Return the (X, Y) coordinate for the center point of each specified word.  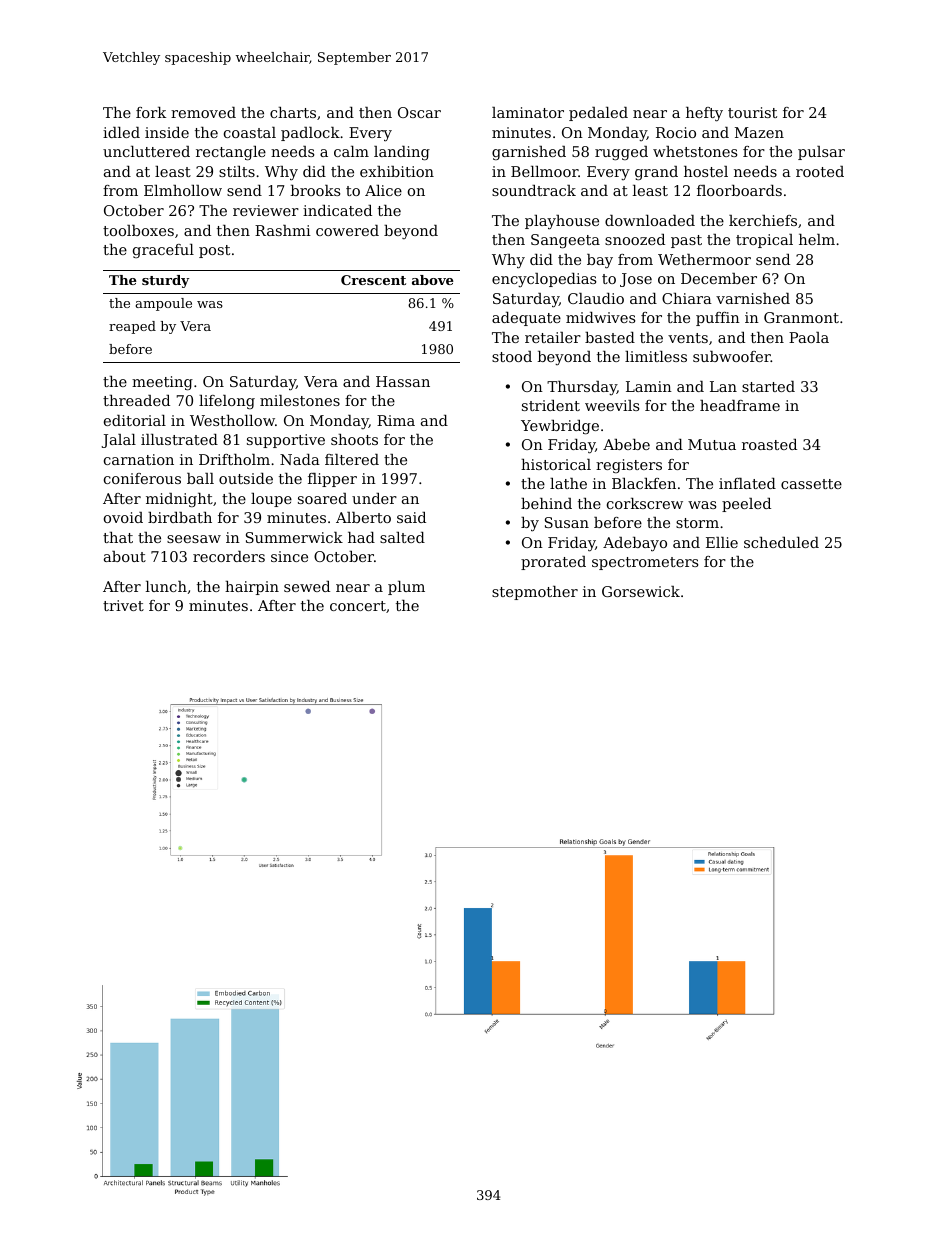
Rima (396, 420)
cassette (811, 484)
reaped (132, 327)
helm (817, 239)
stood (512, 356)
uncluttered (146, 151)
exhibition (397, 171)
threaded (136, 400)
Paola (809, 337)
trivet (123, 605)
